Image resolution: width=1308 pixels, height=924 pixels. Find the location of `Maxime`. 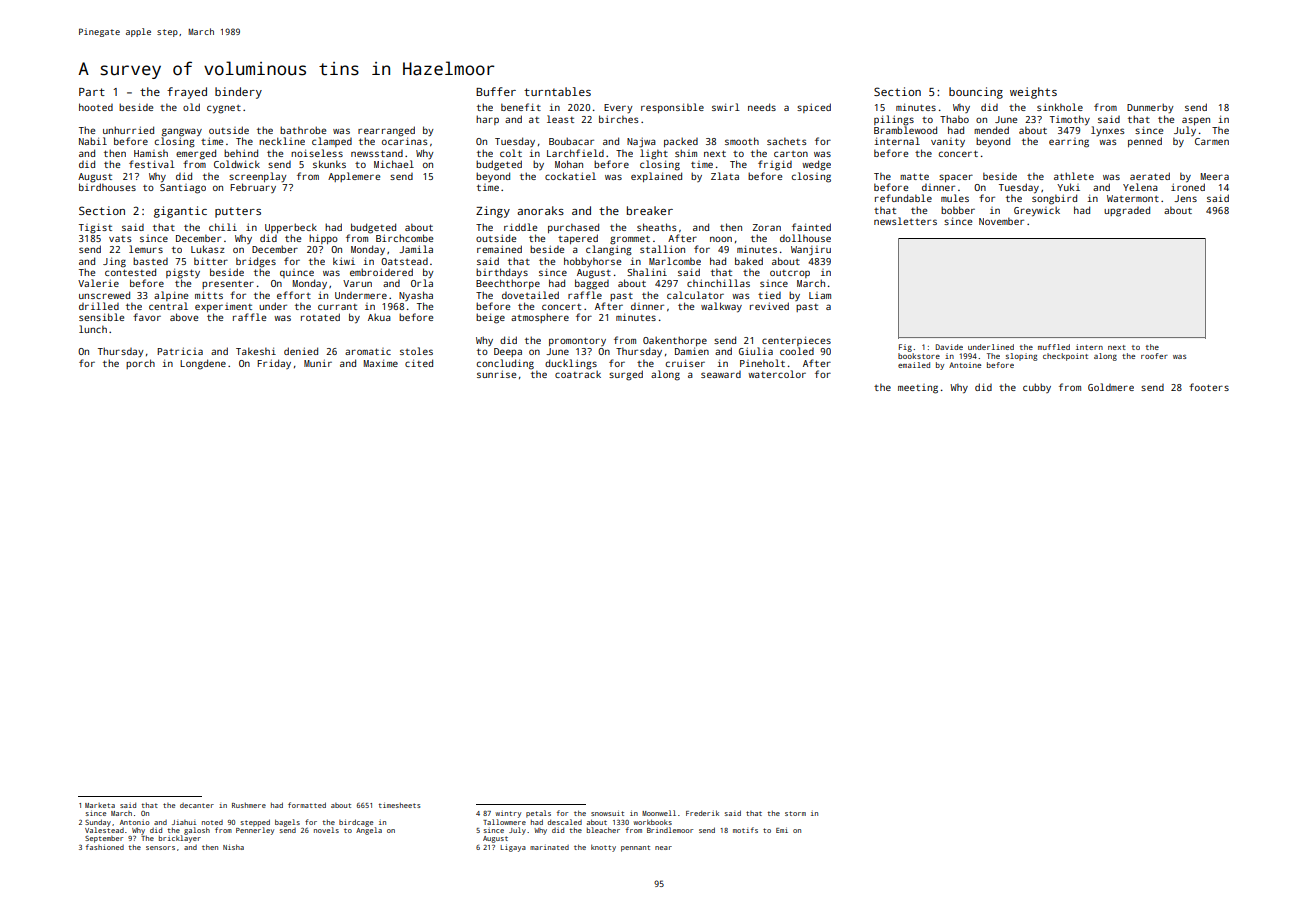

Maxime is located at coordinates (381, 363).
